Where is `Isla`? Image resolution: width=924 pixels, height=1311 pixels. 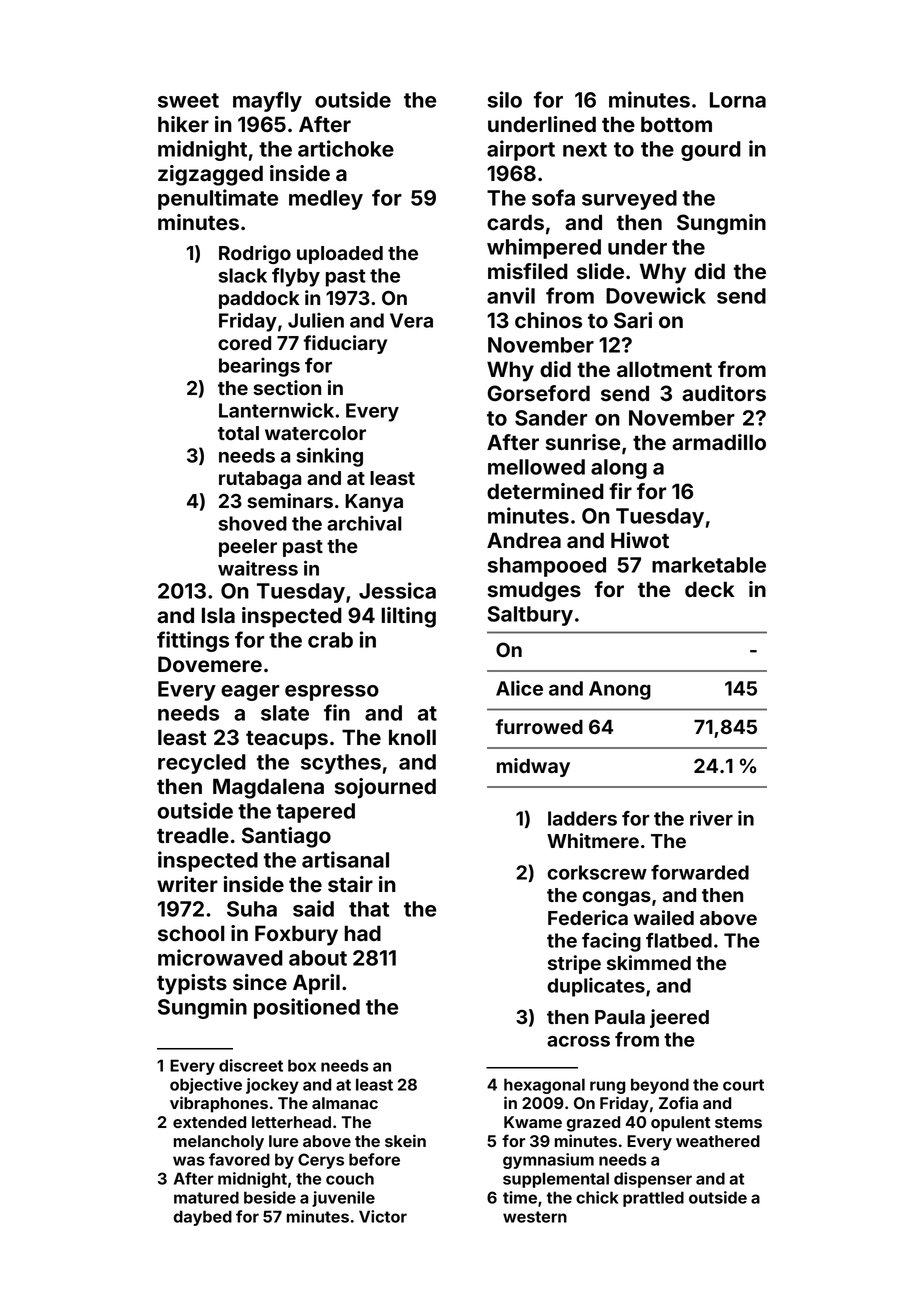 Isla is located at coordinates (218, 615).
